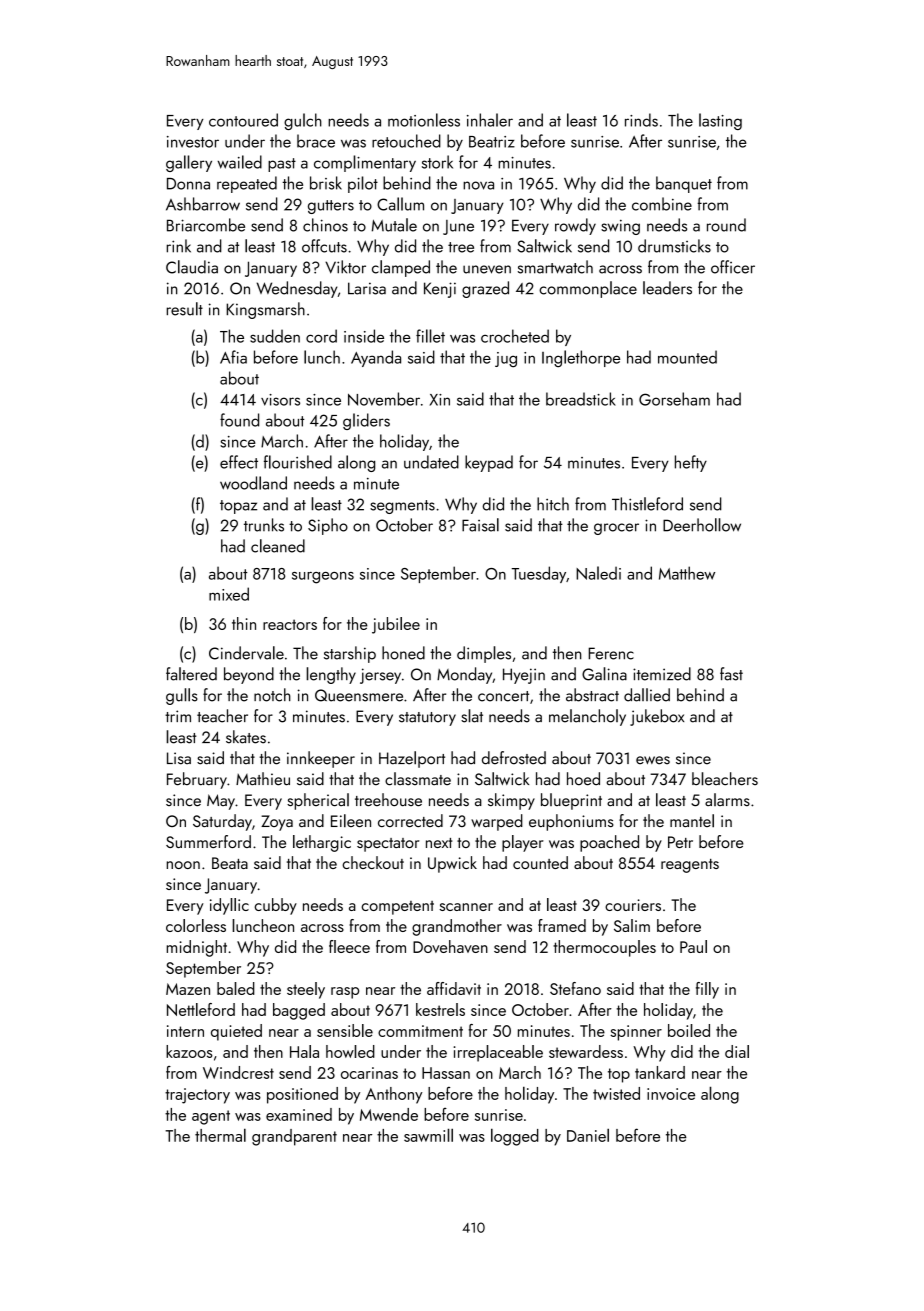  What do you see at coordinates (193, 142) in the document?
I see `investor` at bounding box center [193, 142].
